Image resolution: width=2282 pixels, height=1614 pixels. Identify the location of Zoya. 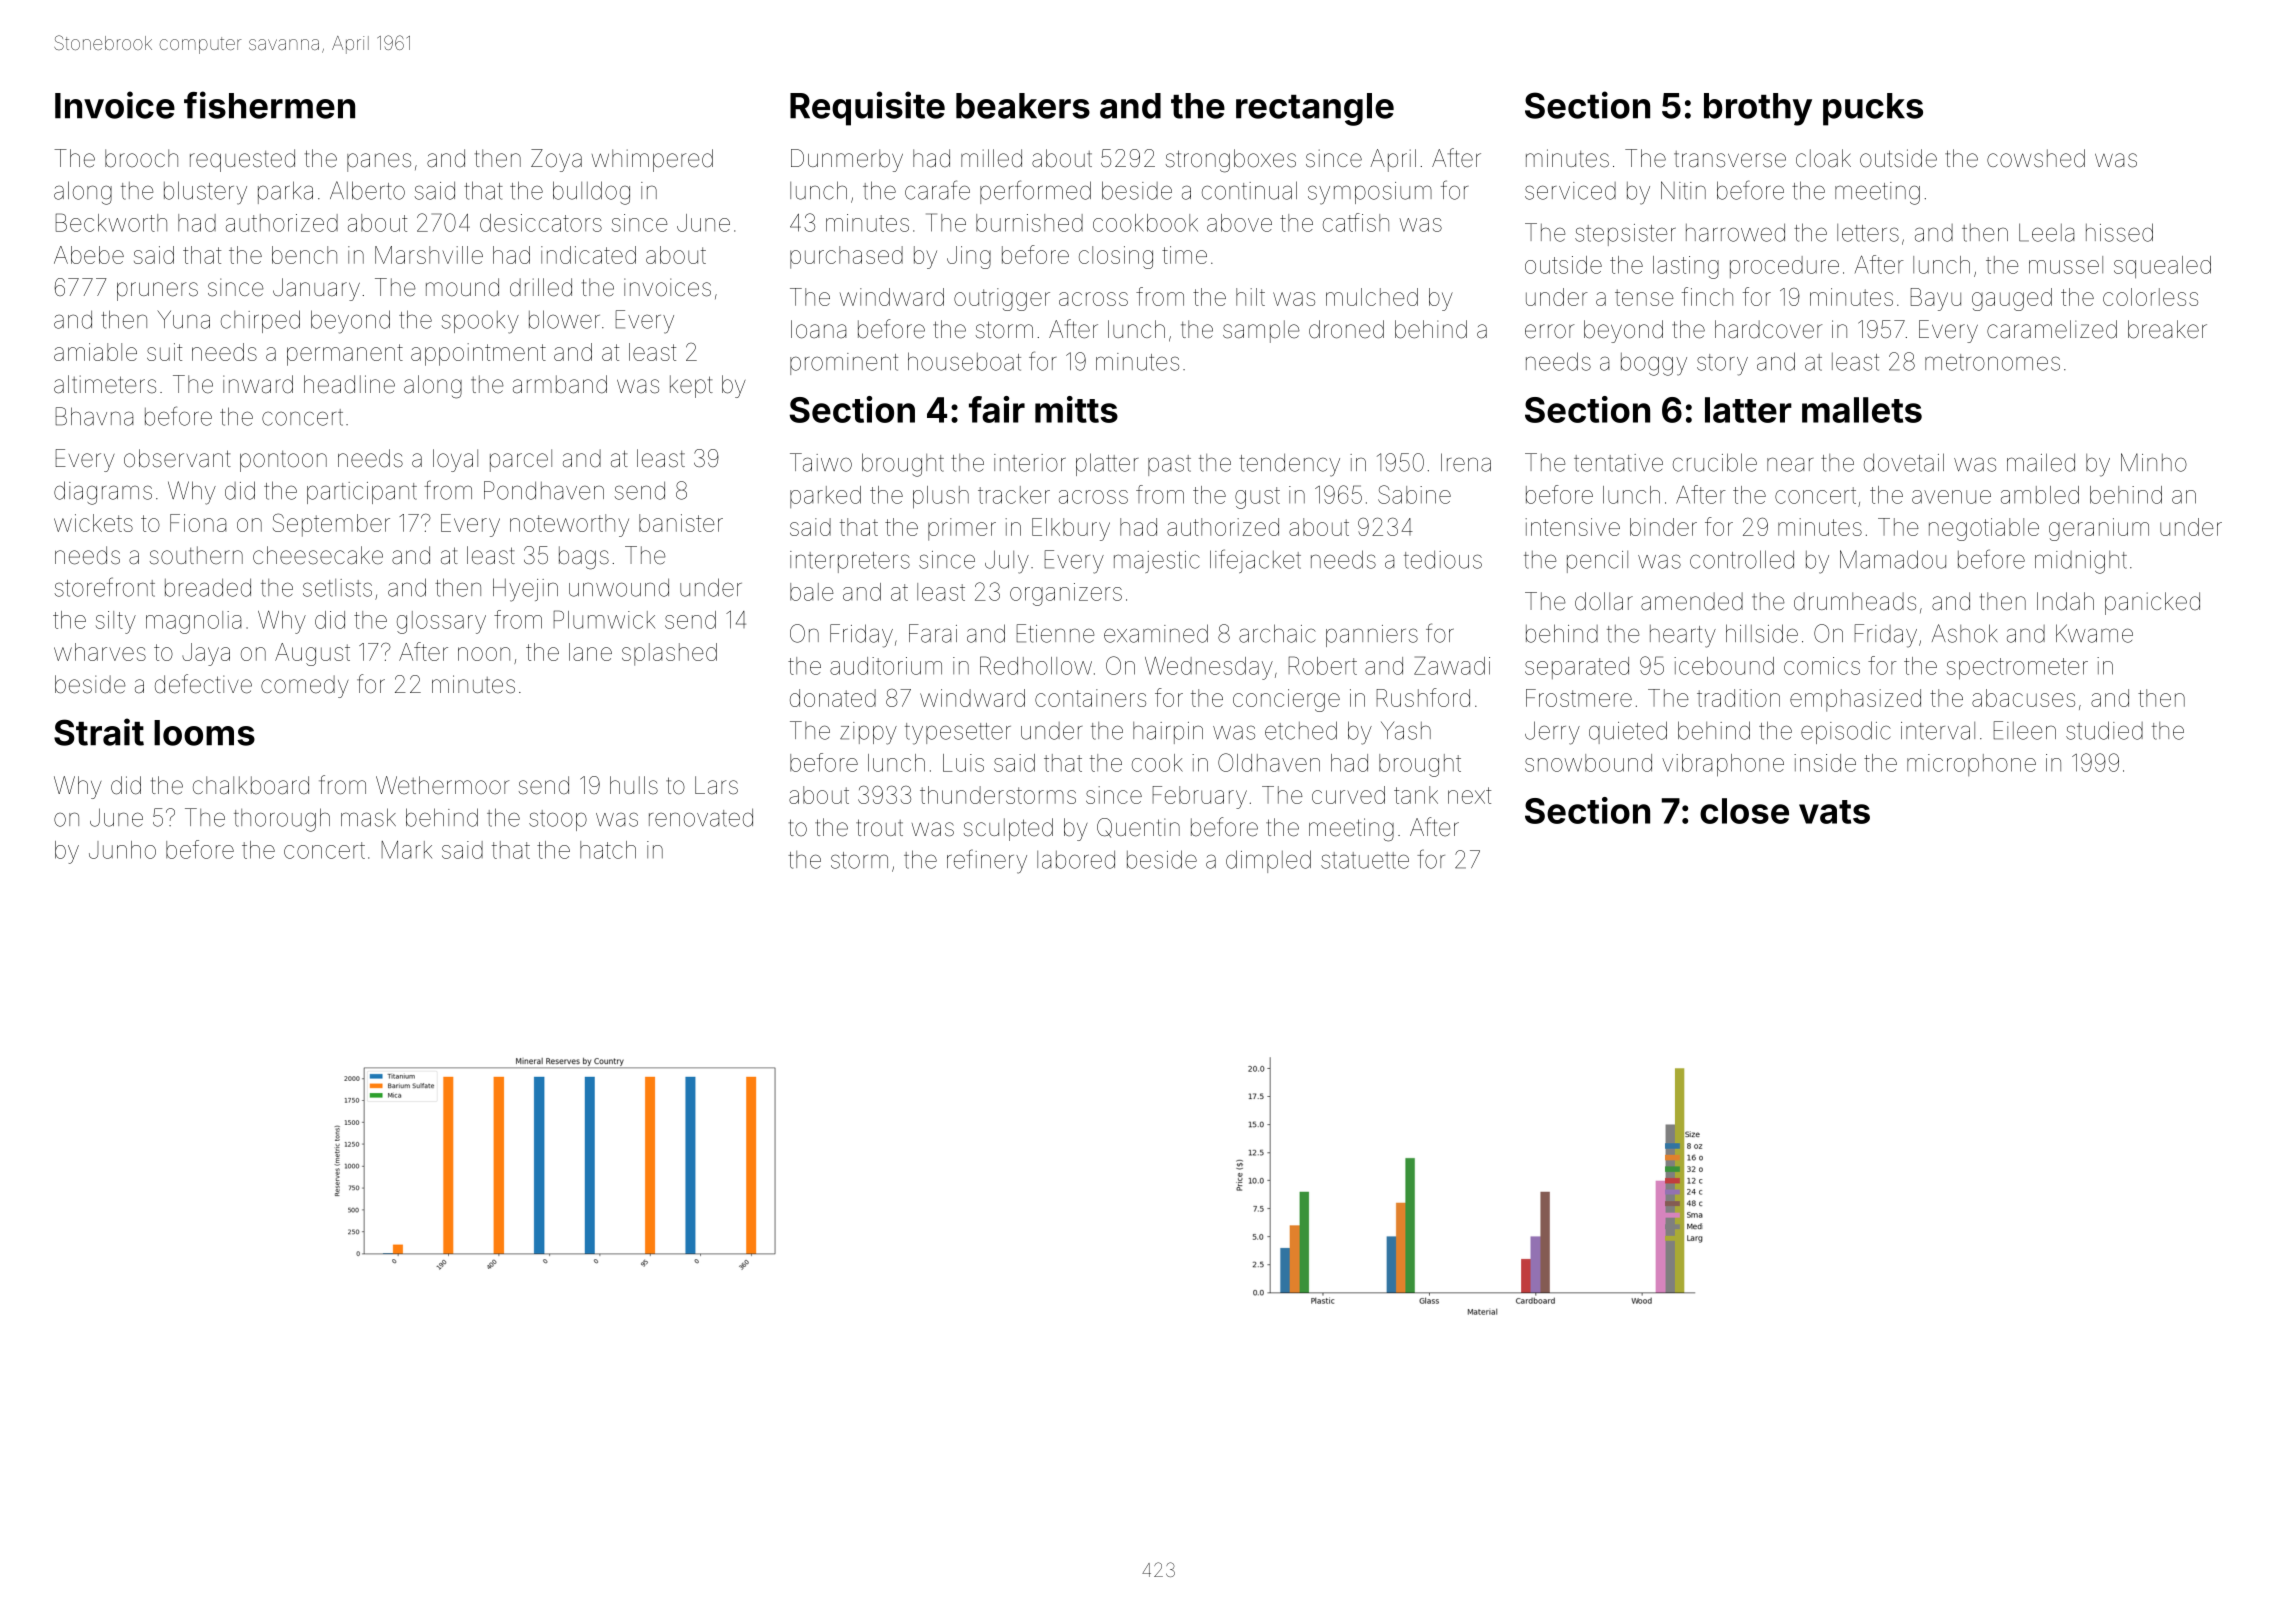
(556, 160).
